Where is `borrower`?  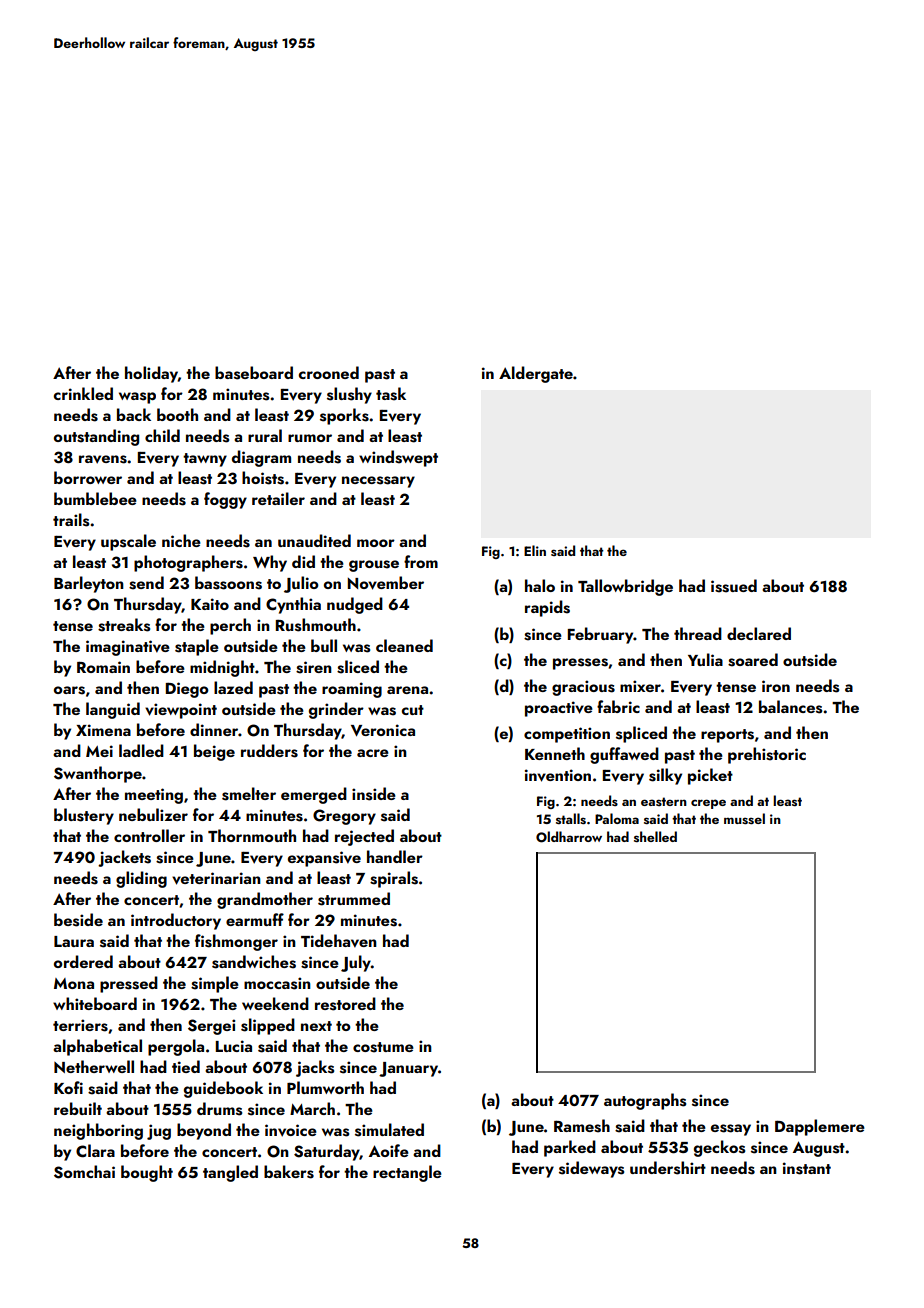
borrower is located at coordinates (88, 477).
